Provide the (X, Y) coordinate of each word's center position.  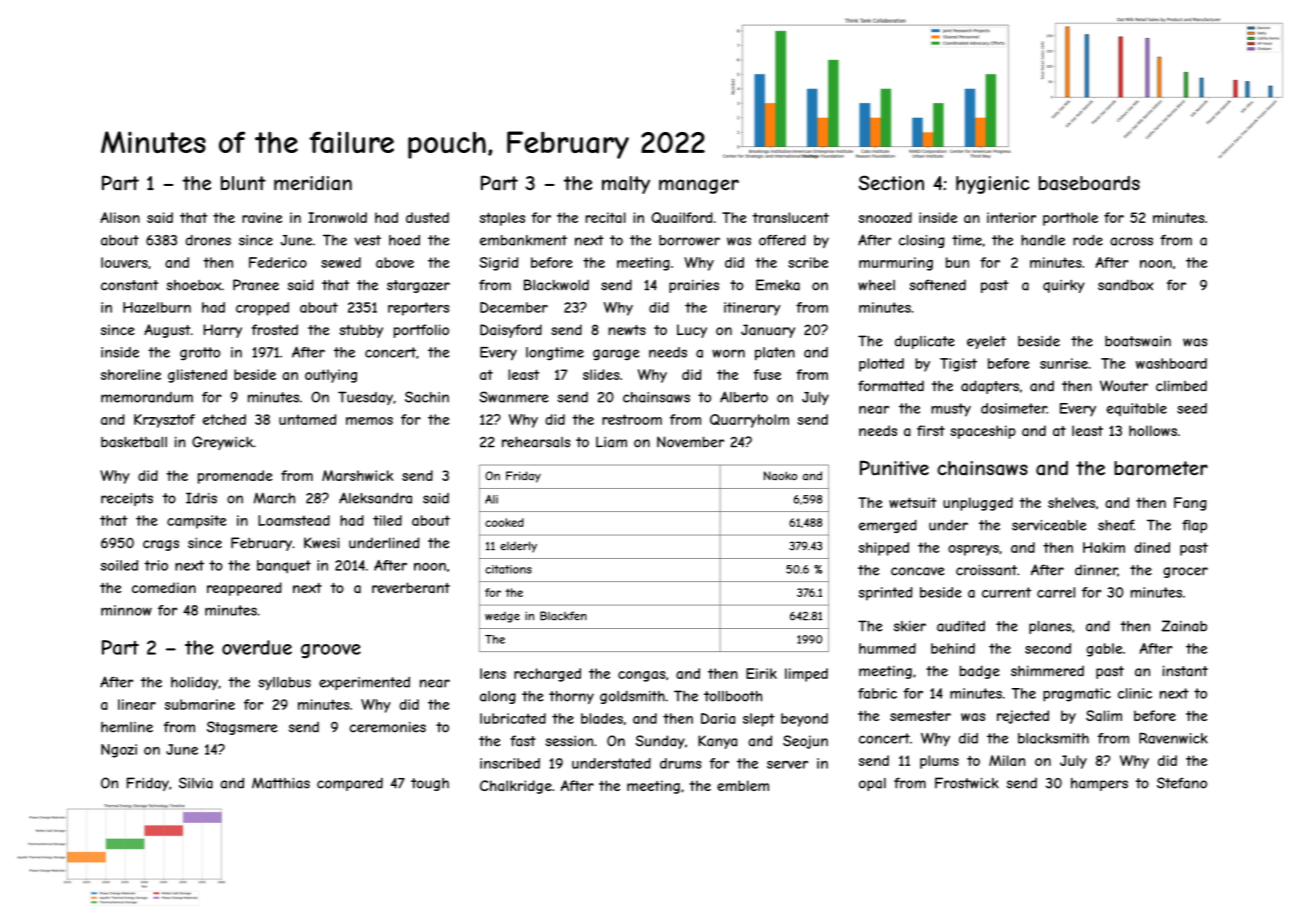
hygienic (993, 185)
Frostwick (967, 783)
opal (872, 784)
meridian (313, 183)
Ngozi (119, 751)
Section (891, 182)
